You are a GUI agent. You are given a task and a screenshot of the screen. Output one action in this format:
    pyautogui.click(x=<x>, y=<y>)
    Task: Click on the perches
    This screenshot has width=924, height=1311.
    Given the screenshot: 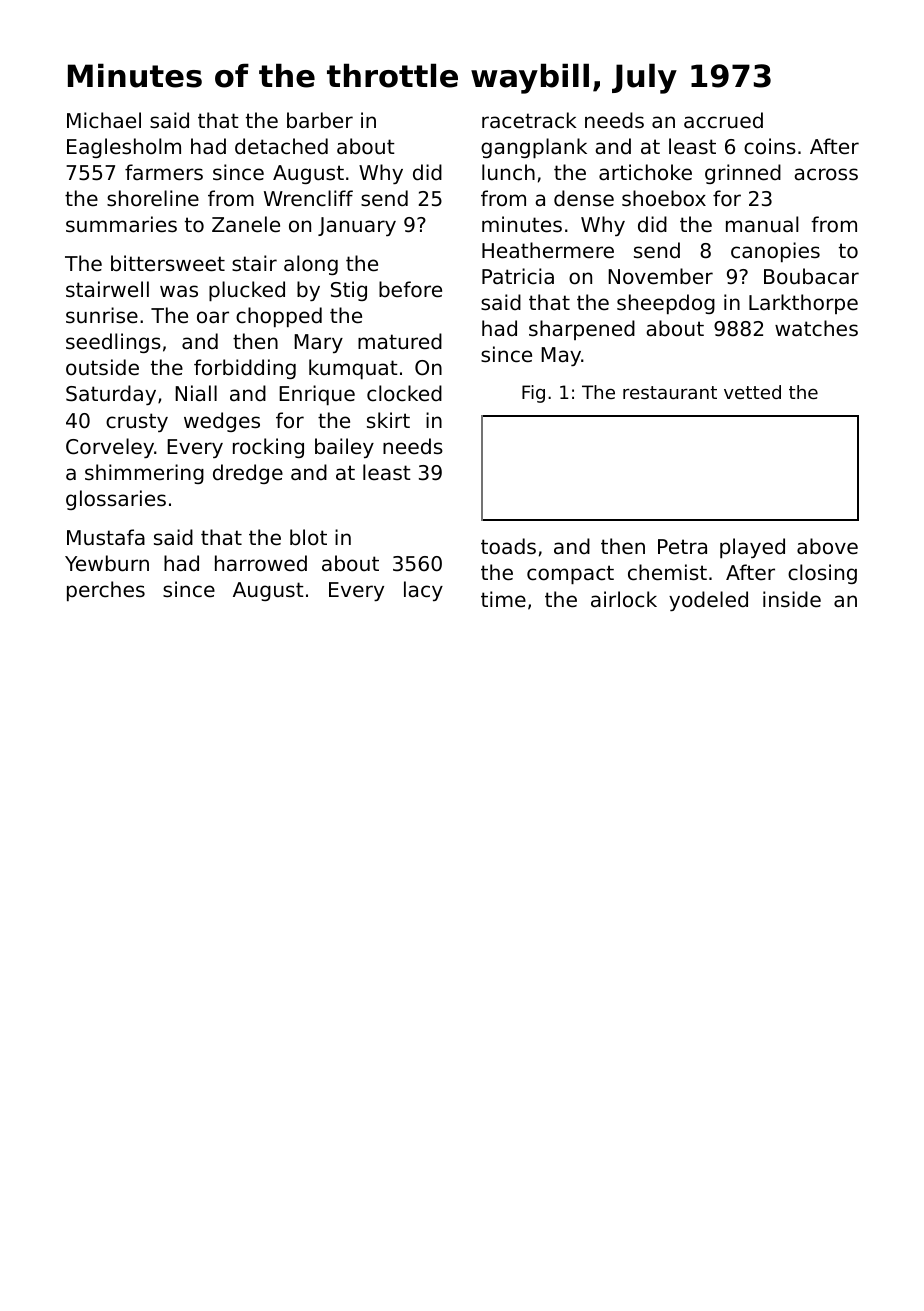 What is the action you would take?
    pyautogui.click(x=106, y=591)
